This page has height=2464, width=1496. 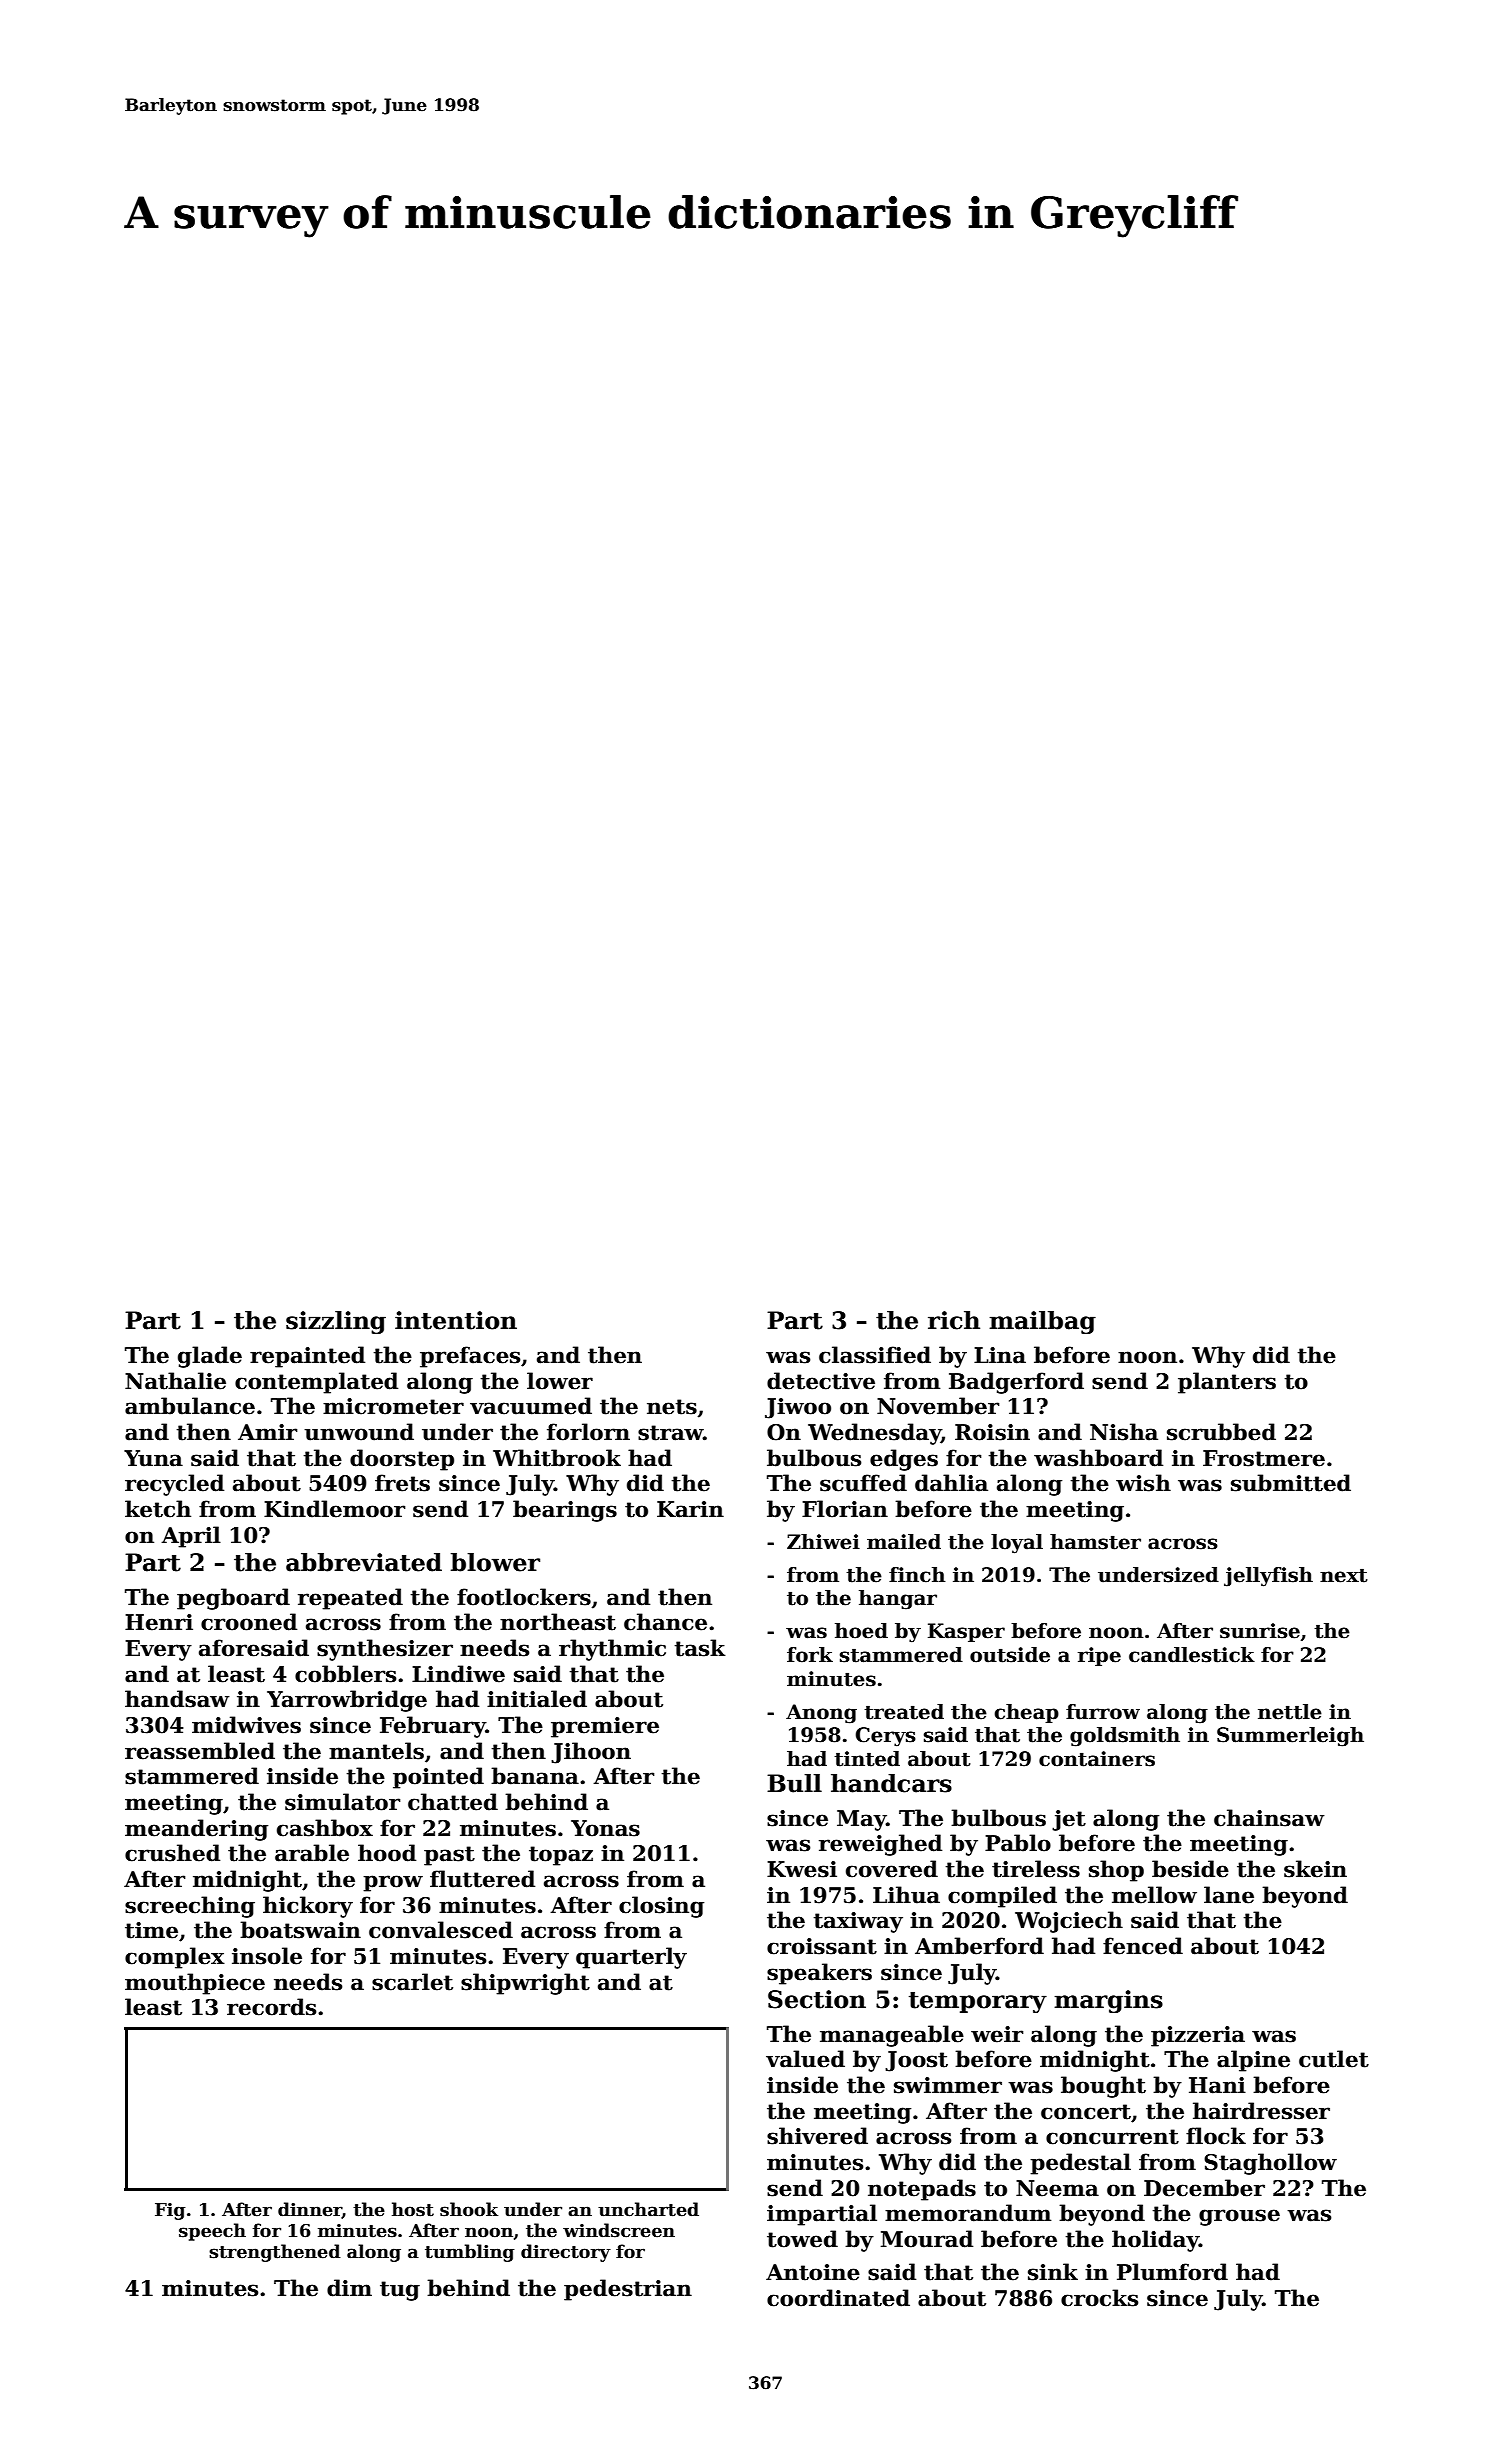 What do you see at coordinates (805, 2059) in the page?
I see `valued` at bounding box center [805, 2059].
